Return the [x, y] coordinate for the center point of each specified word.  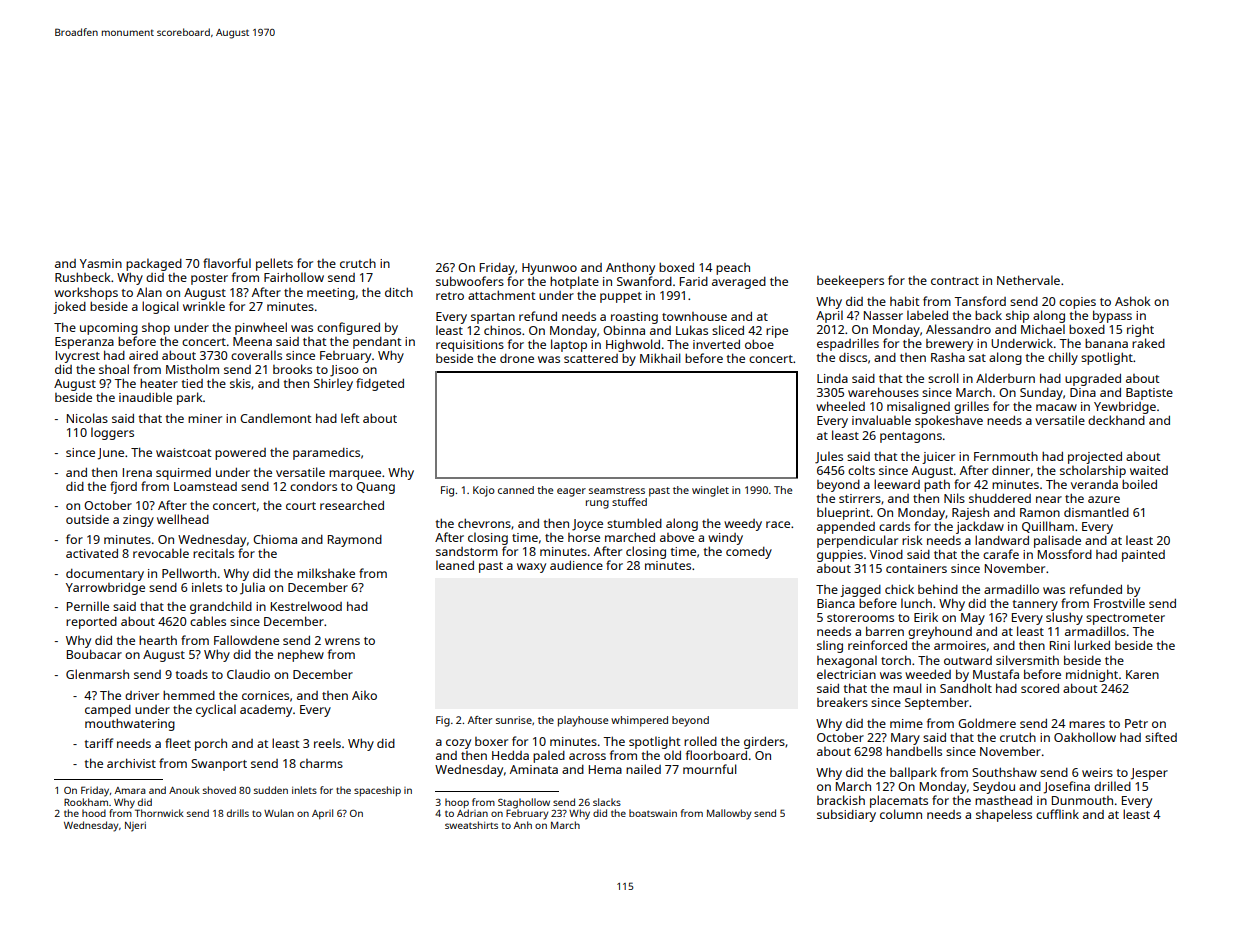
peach [733, 269]
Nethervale [1028, 280]
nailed [643, 769]
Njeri [135, 827]
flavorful [227, 263]
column [901, 814]
